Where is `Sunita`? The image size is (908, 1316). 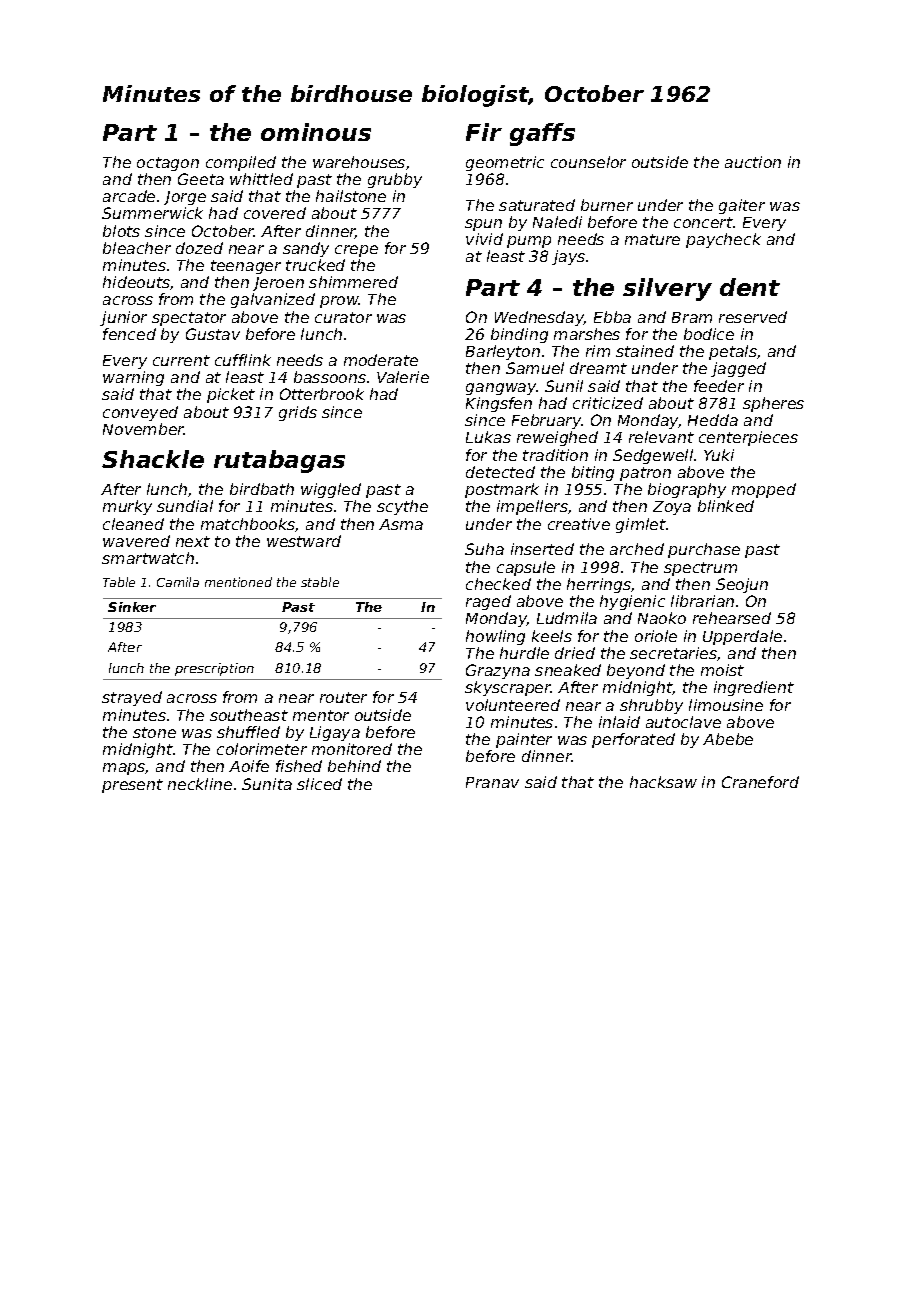
Sunita is located at coordinates (267, 784).
